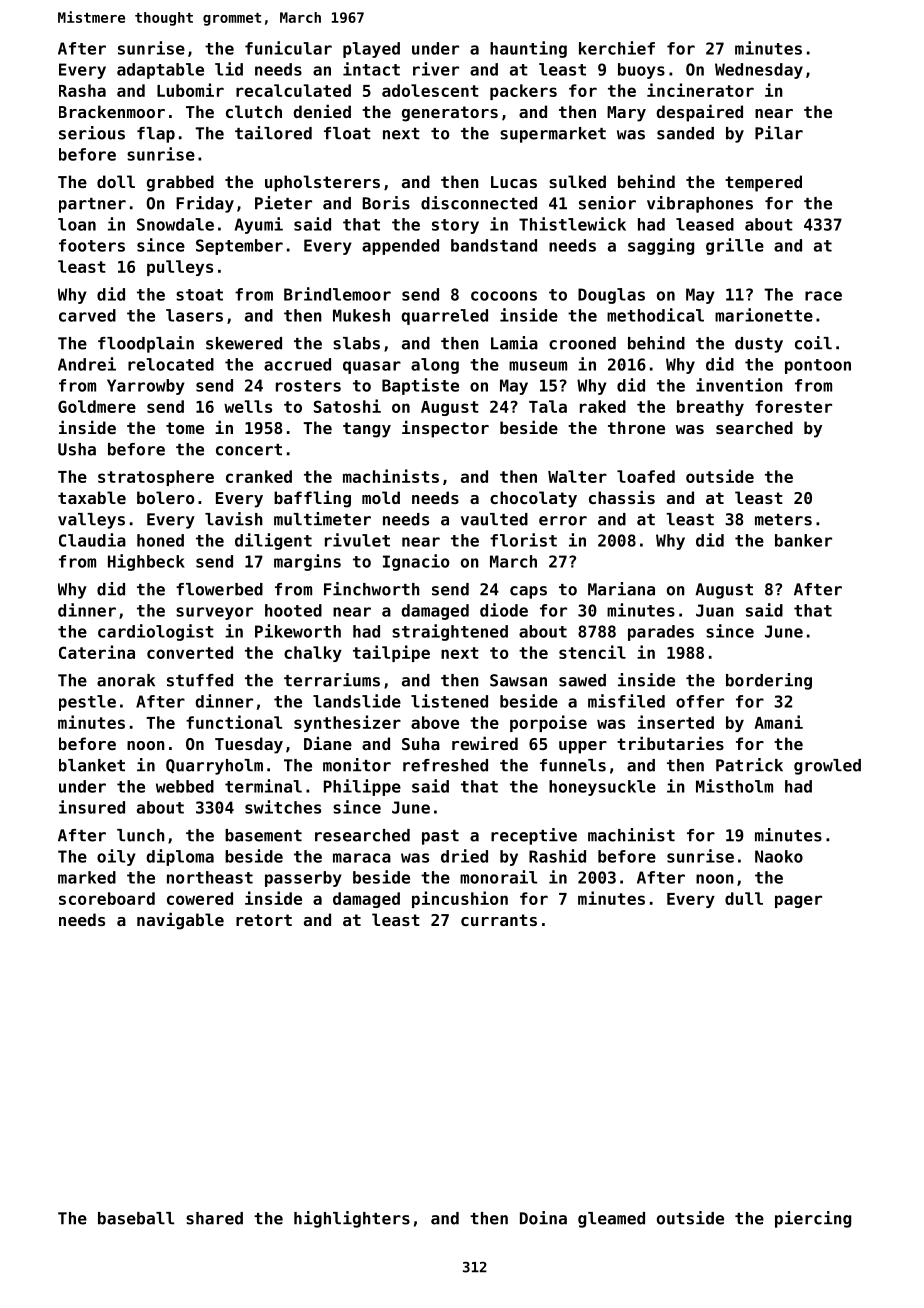 The width and height of the document is (924, 1308). Describe the element at coordinates (371, 50) in the document. I see `played` at that location.
